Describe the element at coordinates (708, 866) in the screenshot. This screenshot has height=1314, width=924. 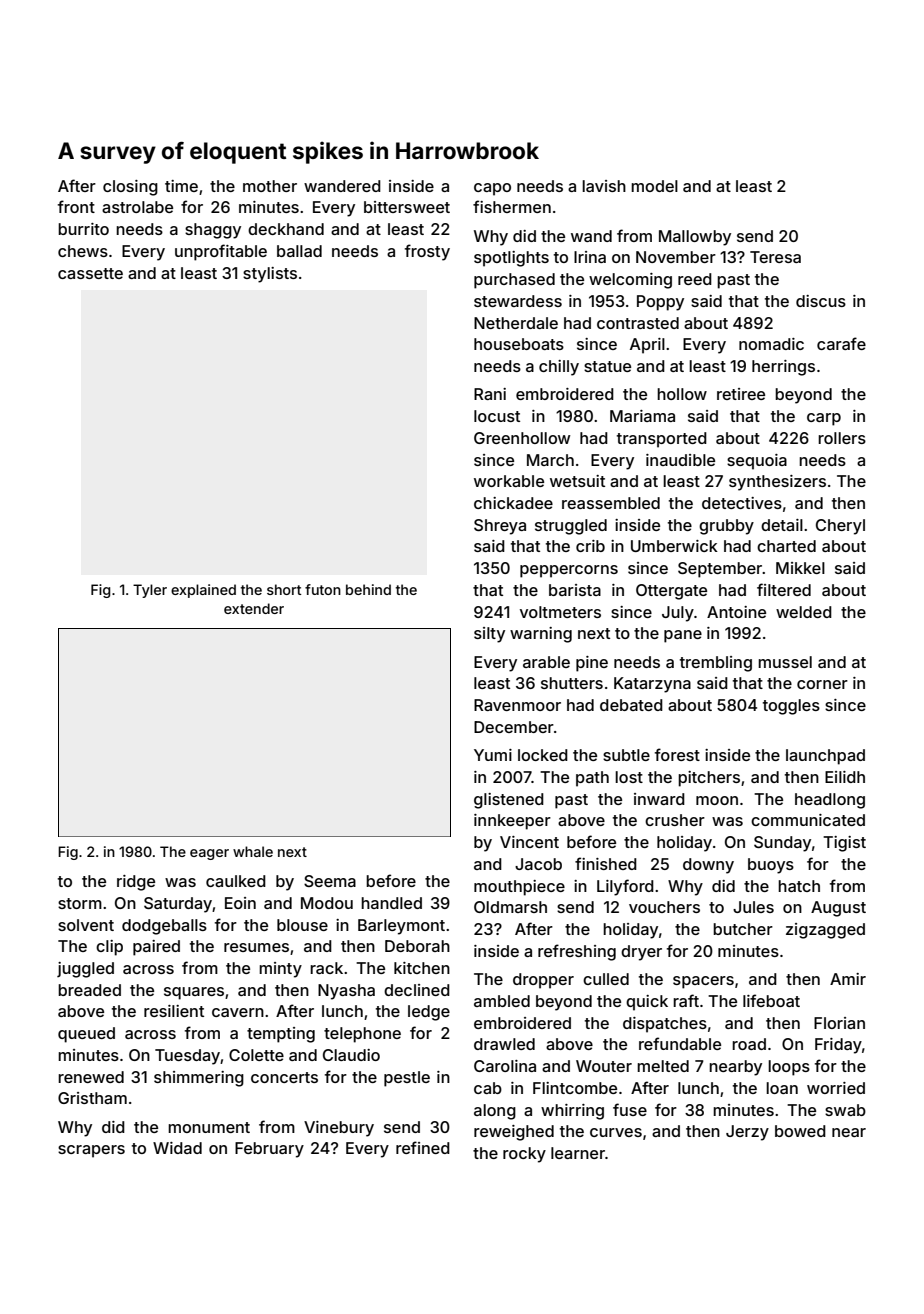
I see `downy` at that location.
